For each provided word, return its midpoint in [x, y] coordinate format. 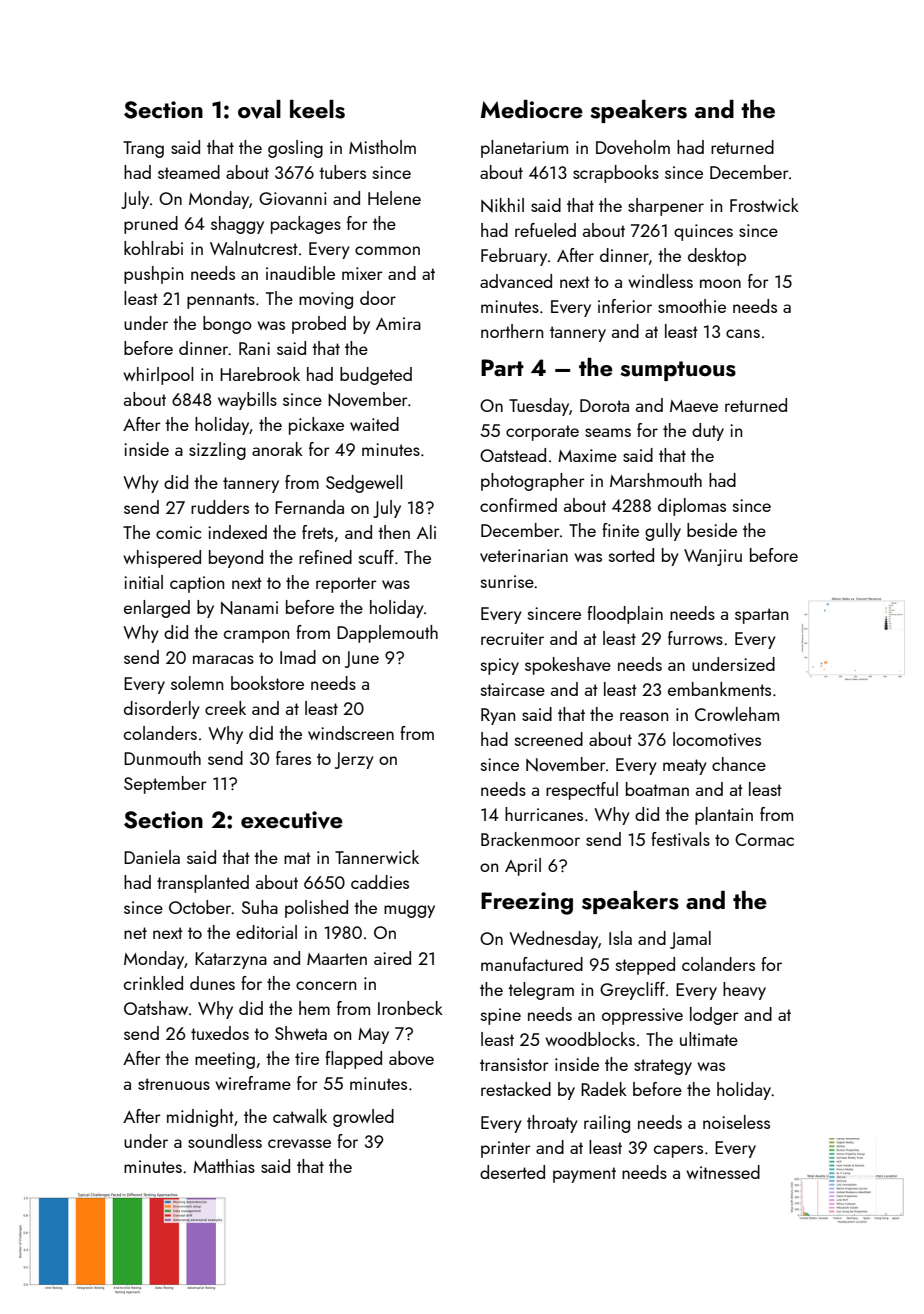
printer [506, 1149]
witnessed [723, 1172]
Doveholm [633, 147]
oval [259, 109]
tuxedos [220, 1033]
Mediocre [532, 109]
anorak [277, 449]
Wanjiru [713, 557]
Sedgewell [364, 484]
